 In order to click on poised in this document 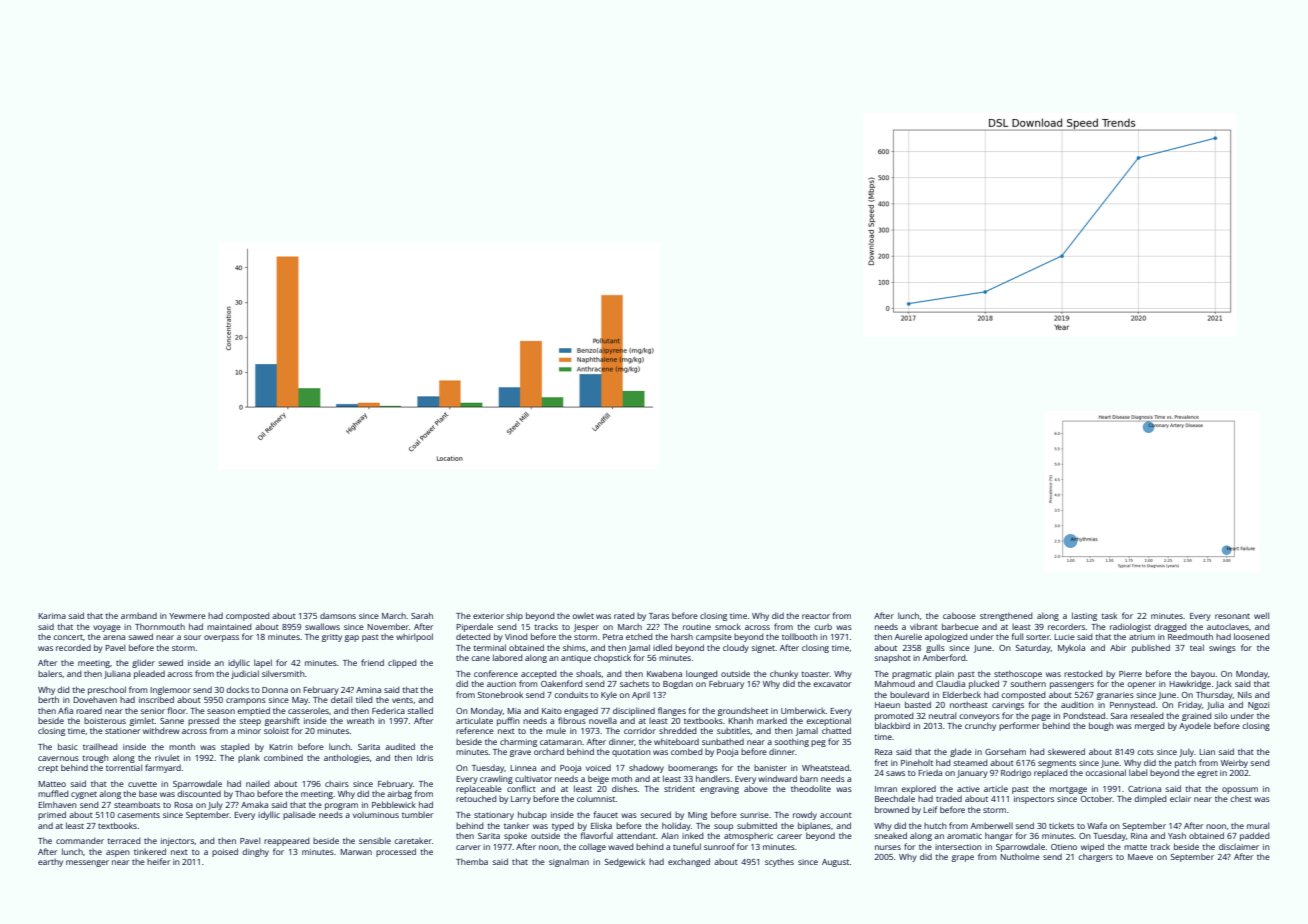, I will do `click(225, 852)`.
